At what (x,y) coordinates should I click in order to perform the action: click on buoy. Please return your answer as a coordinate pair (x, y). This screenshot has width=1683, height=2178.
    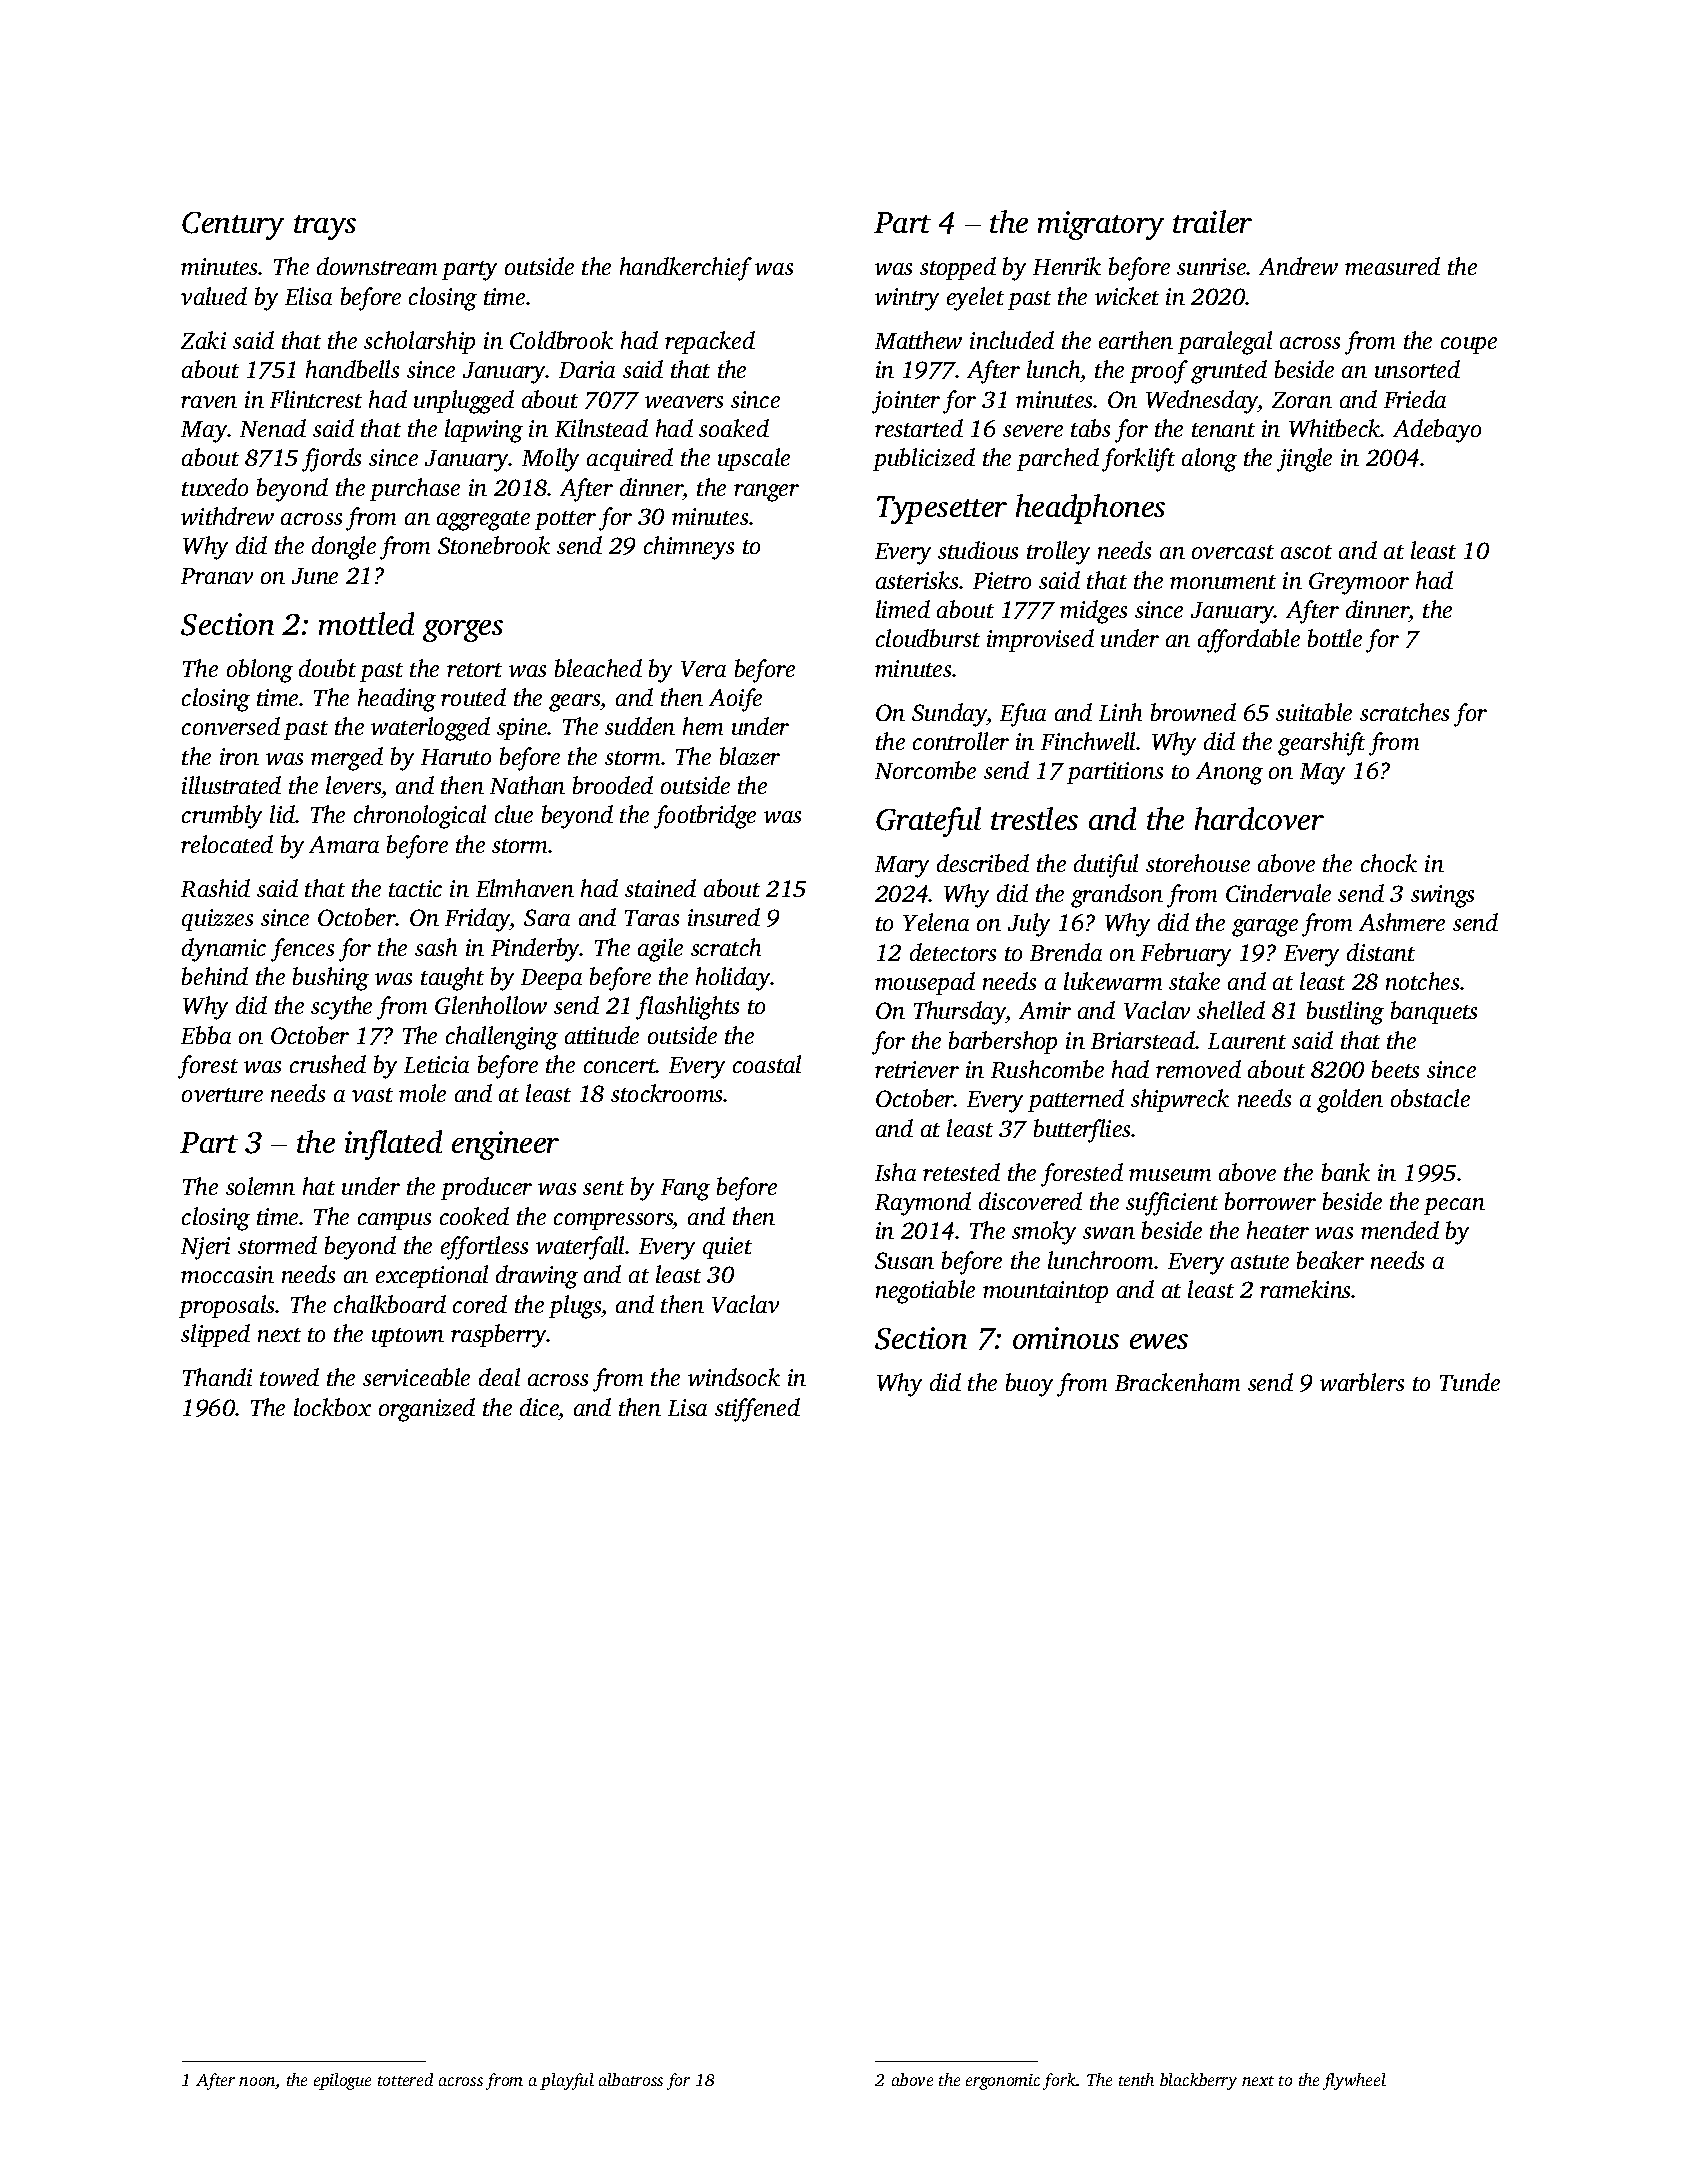
    Looking at the image, I should click on (1029, 1385).
